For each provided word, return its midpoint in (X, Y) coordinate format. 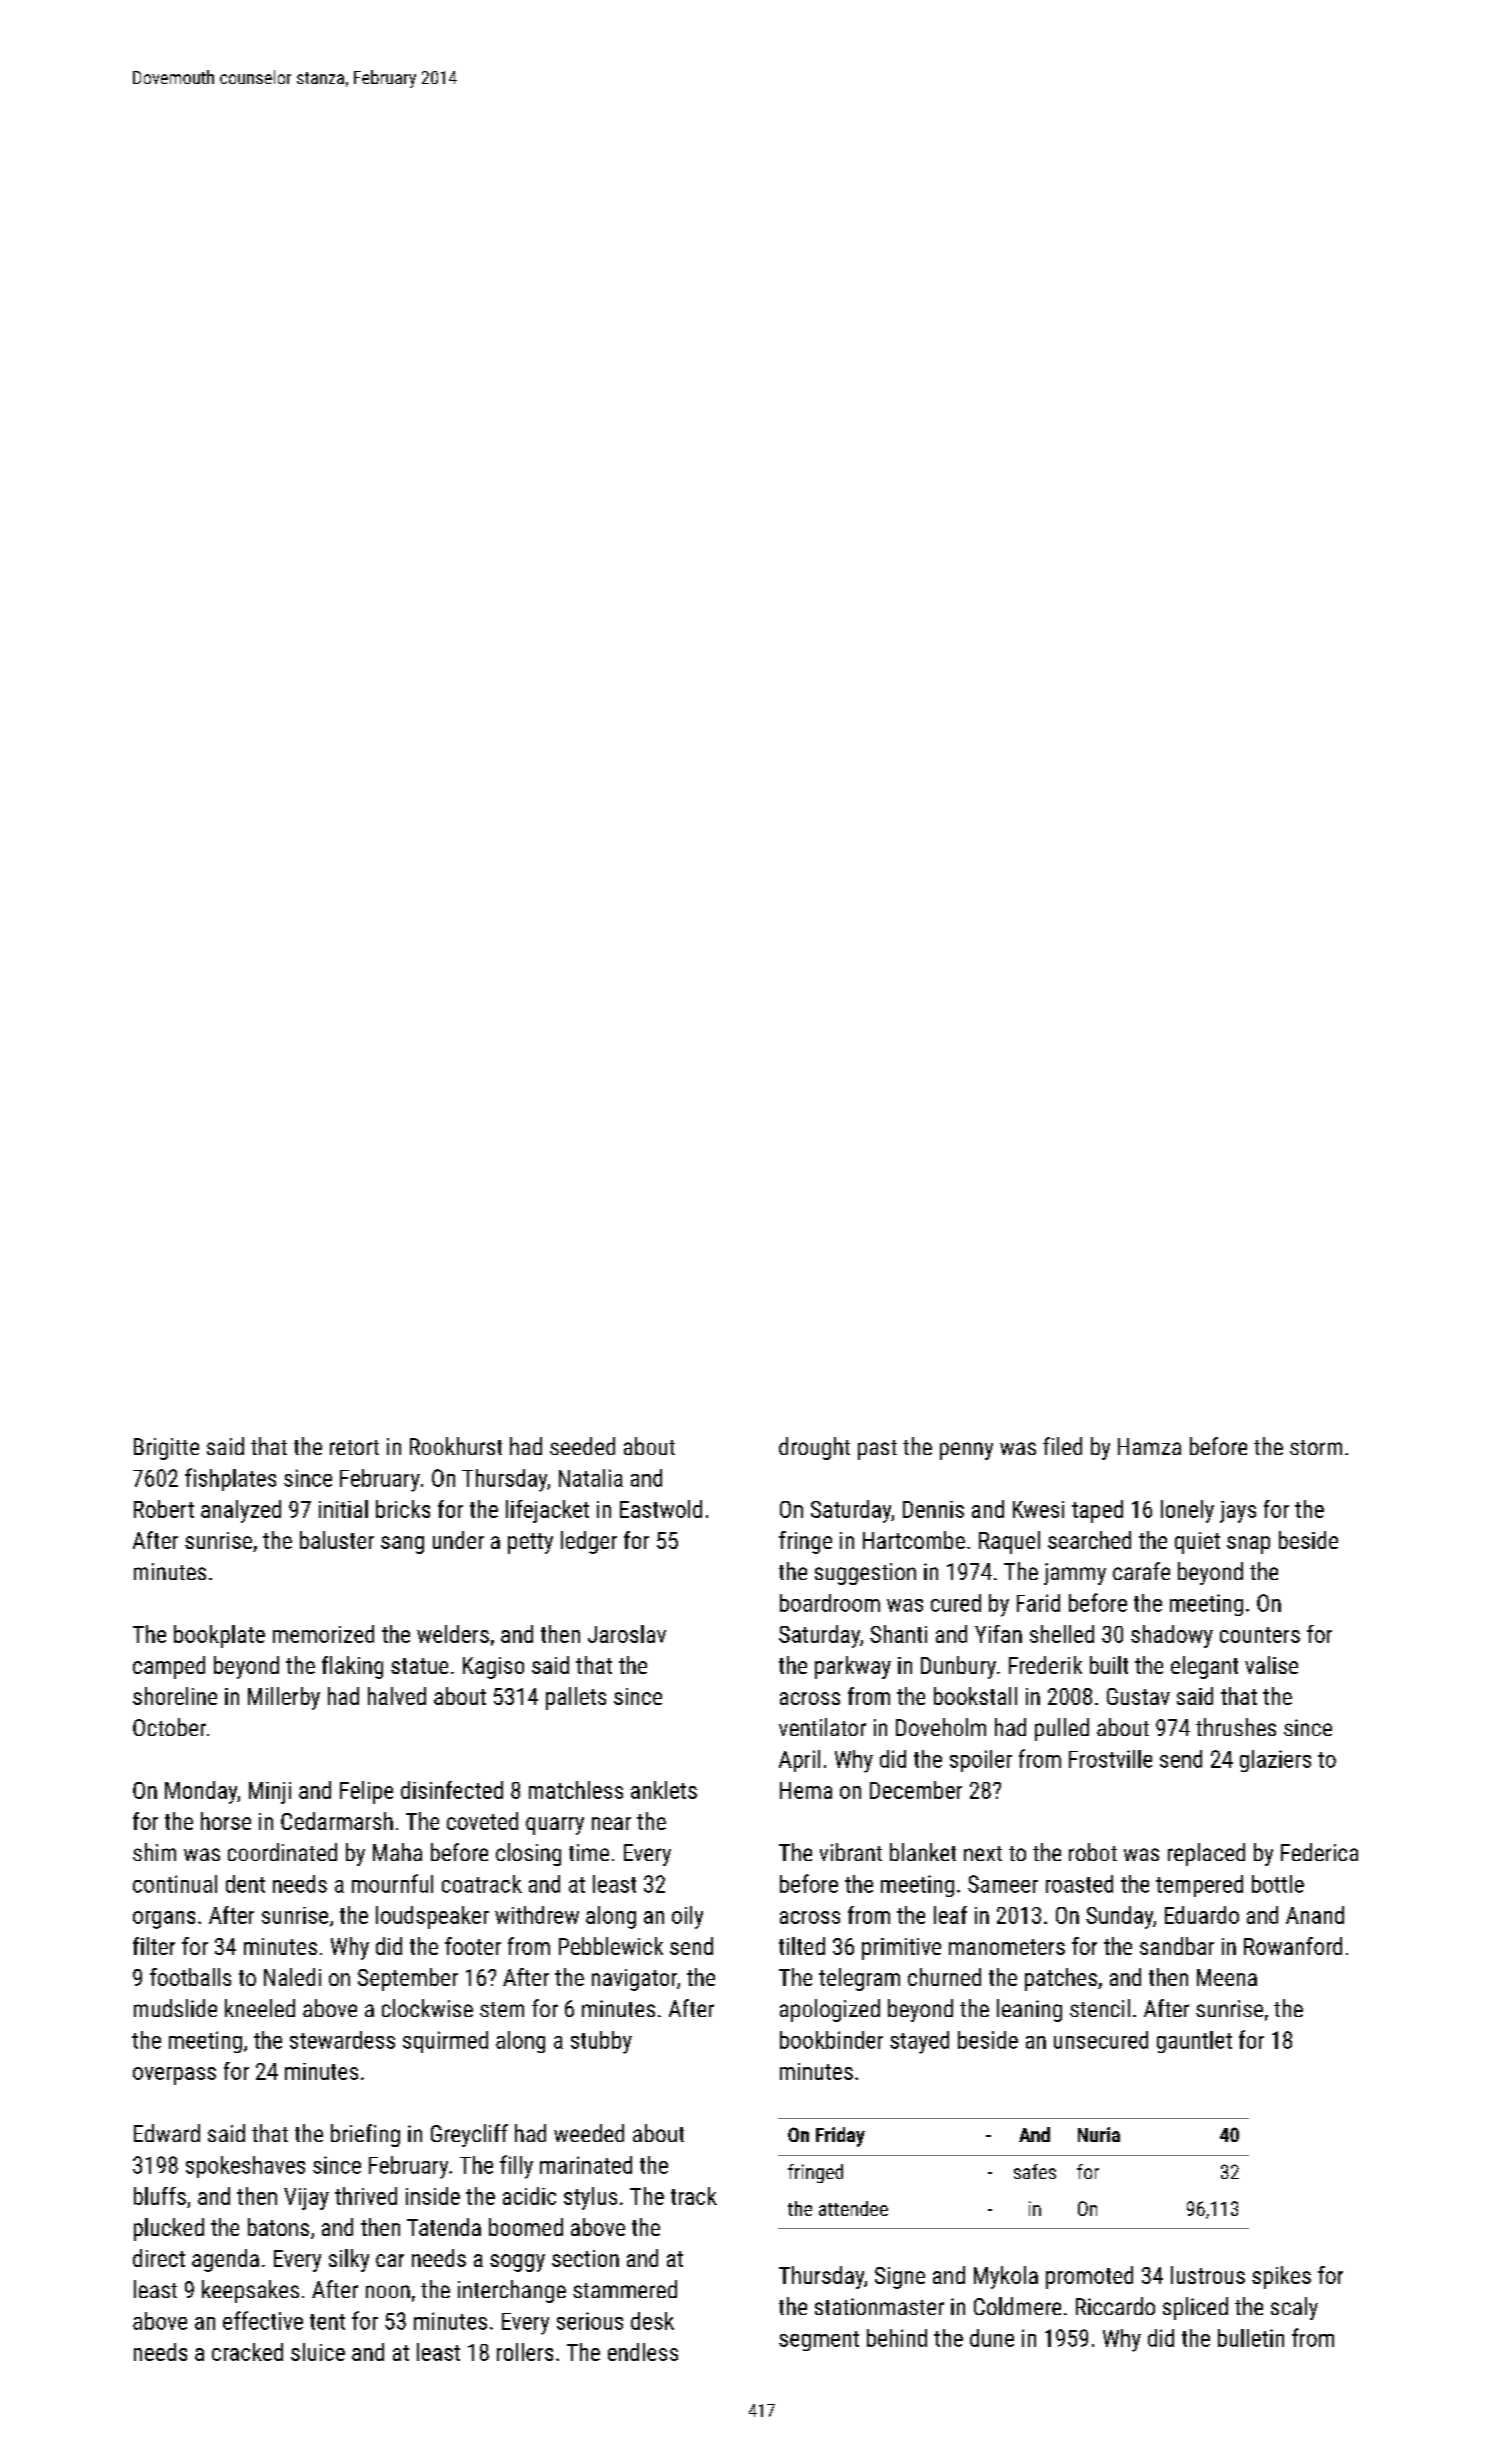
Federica (1319, 1852)
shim (154, 1852)
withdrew (537, 1915)
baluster (337, 1540)
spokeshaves (245, 2167)
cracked (247, 2352)
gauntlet (1194, 2042)
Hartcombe (914, 1540)
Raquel (1009, 1542)
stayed (919, 2042)
